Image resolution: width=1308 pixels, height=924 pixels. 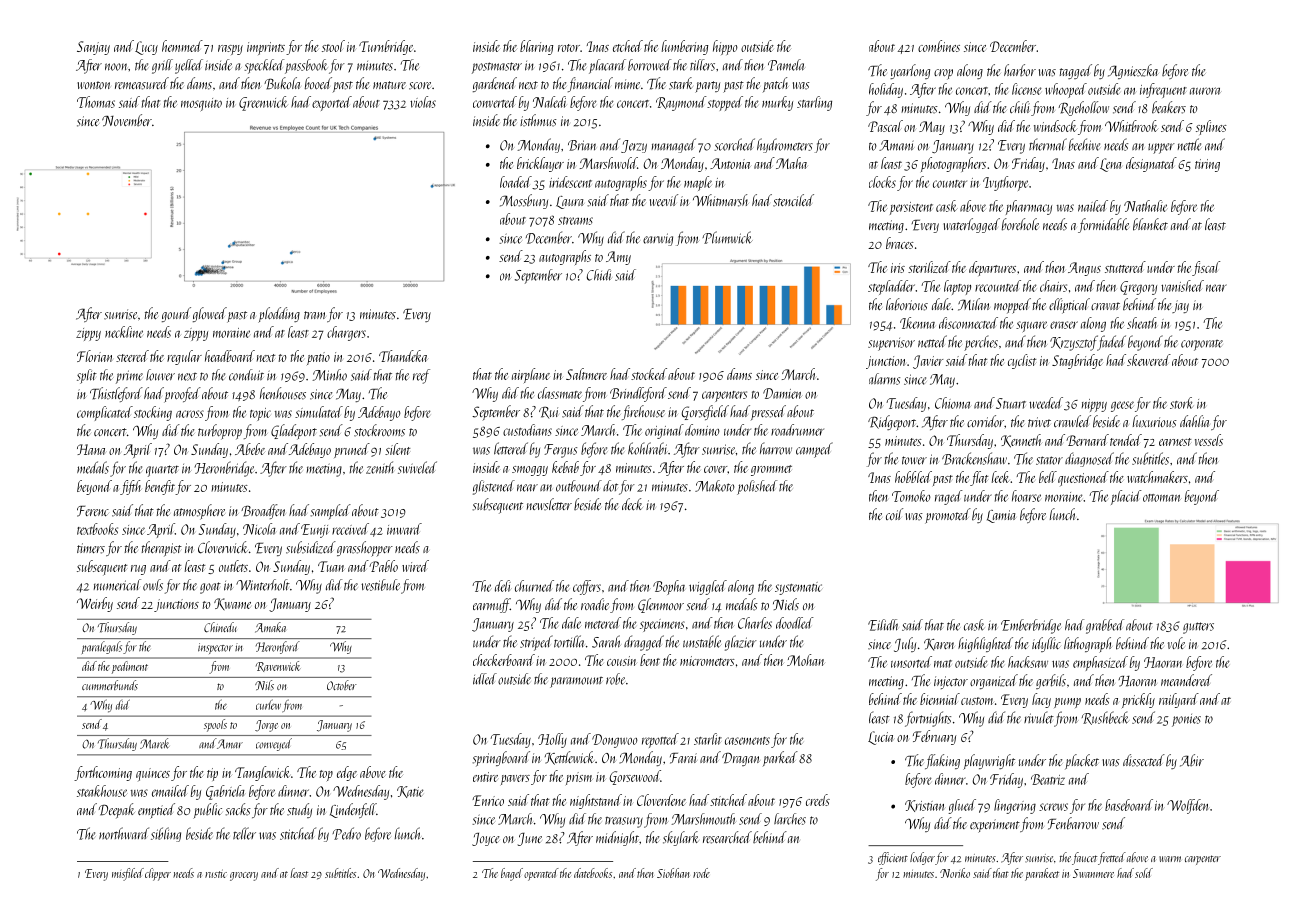 I want to click on Agnieszka, so click(x=1133, y=71).
